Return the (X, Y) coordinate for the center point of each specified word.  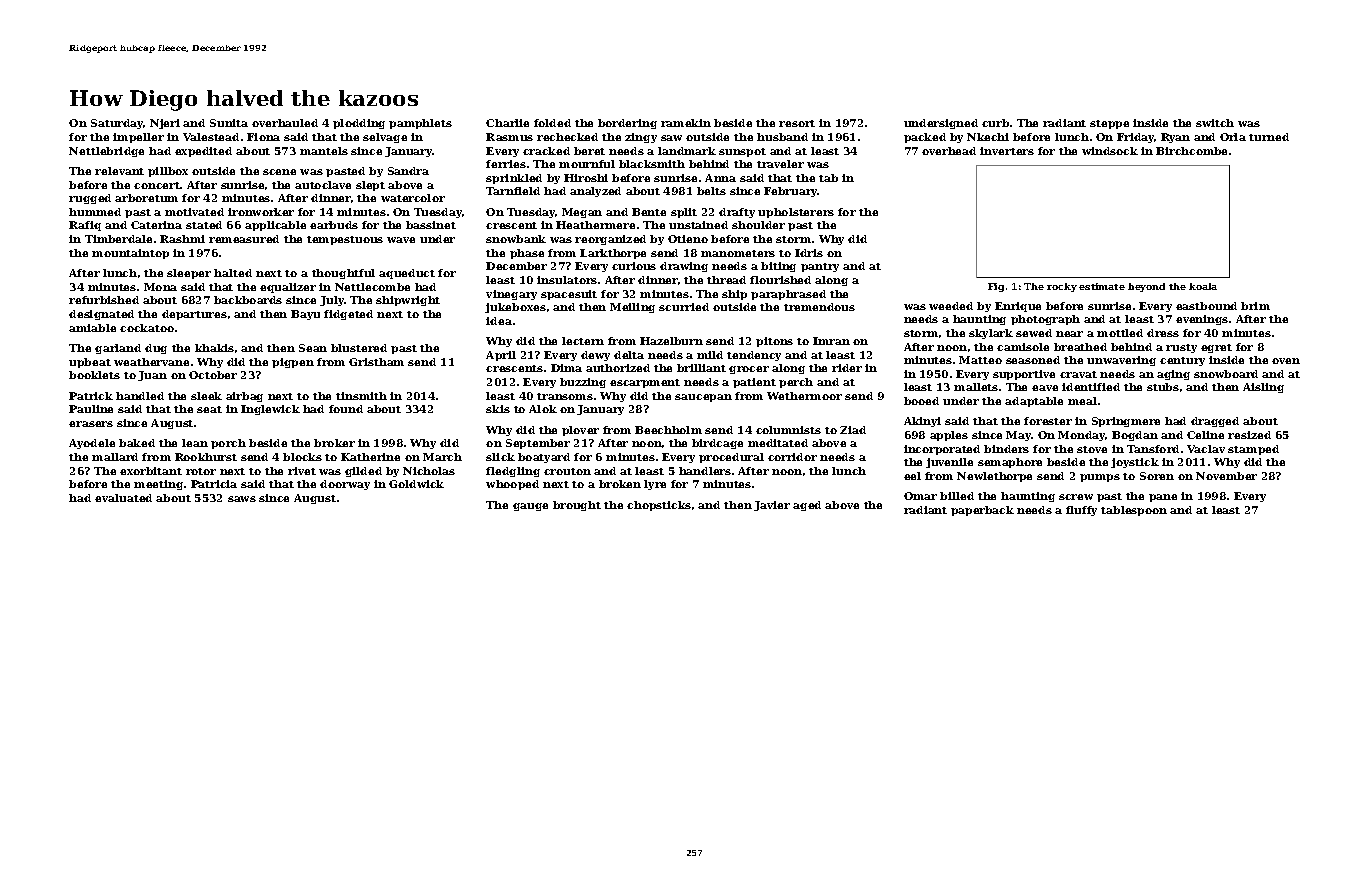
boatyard (544, 458)
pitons (774, 342)
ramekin (686, 123)
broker (334, 443)
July (332, 301)
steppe (1109, 124)
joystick (1135, 463)
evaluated (123, 498)
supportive (1024, 375)
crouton (567, 471)
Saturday (117, 124)
